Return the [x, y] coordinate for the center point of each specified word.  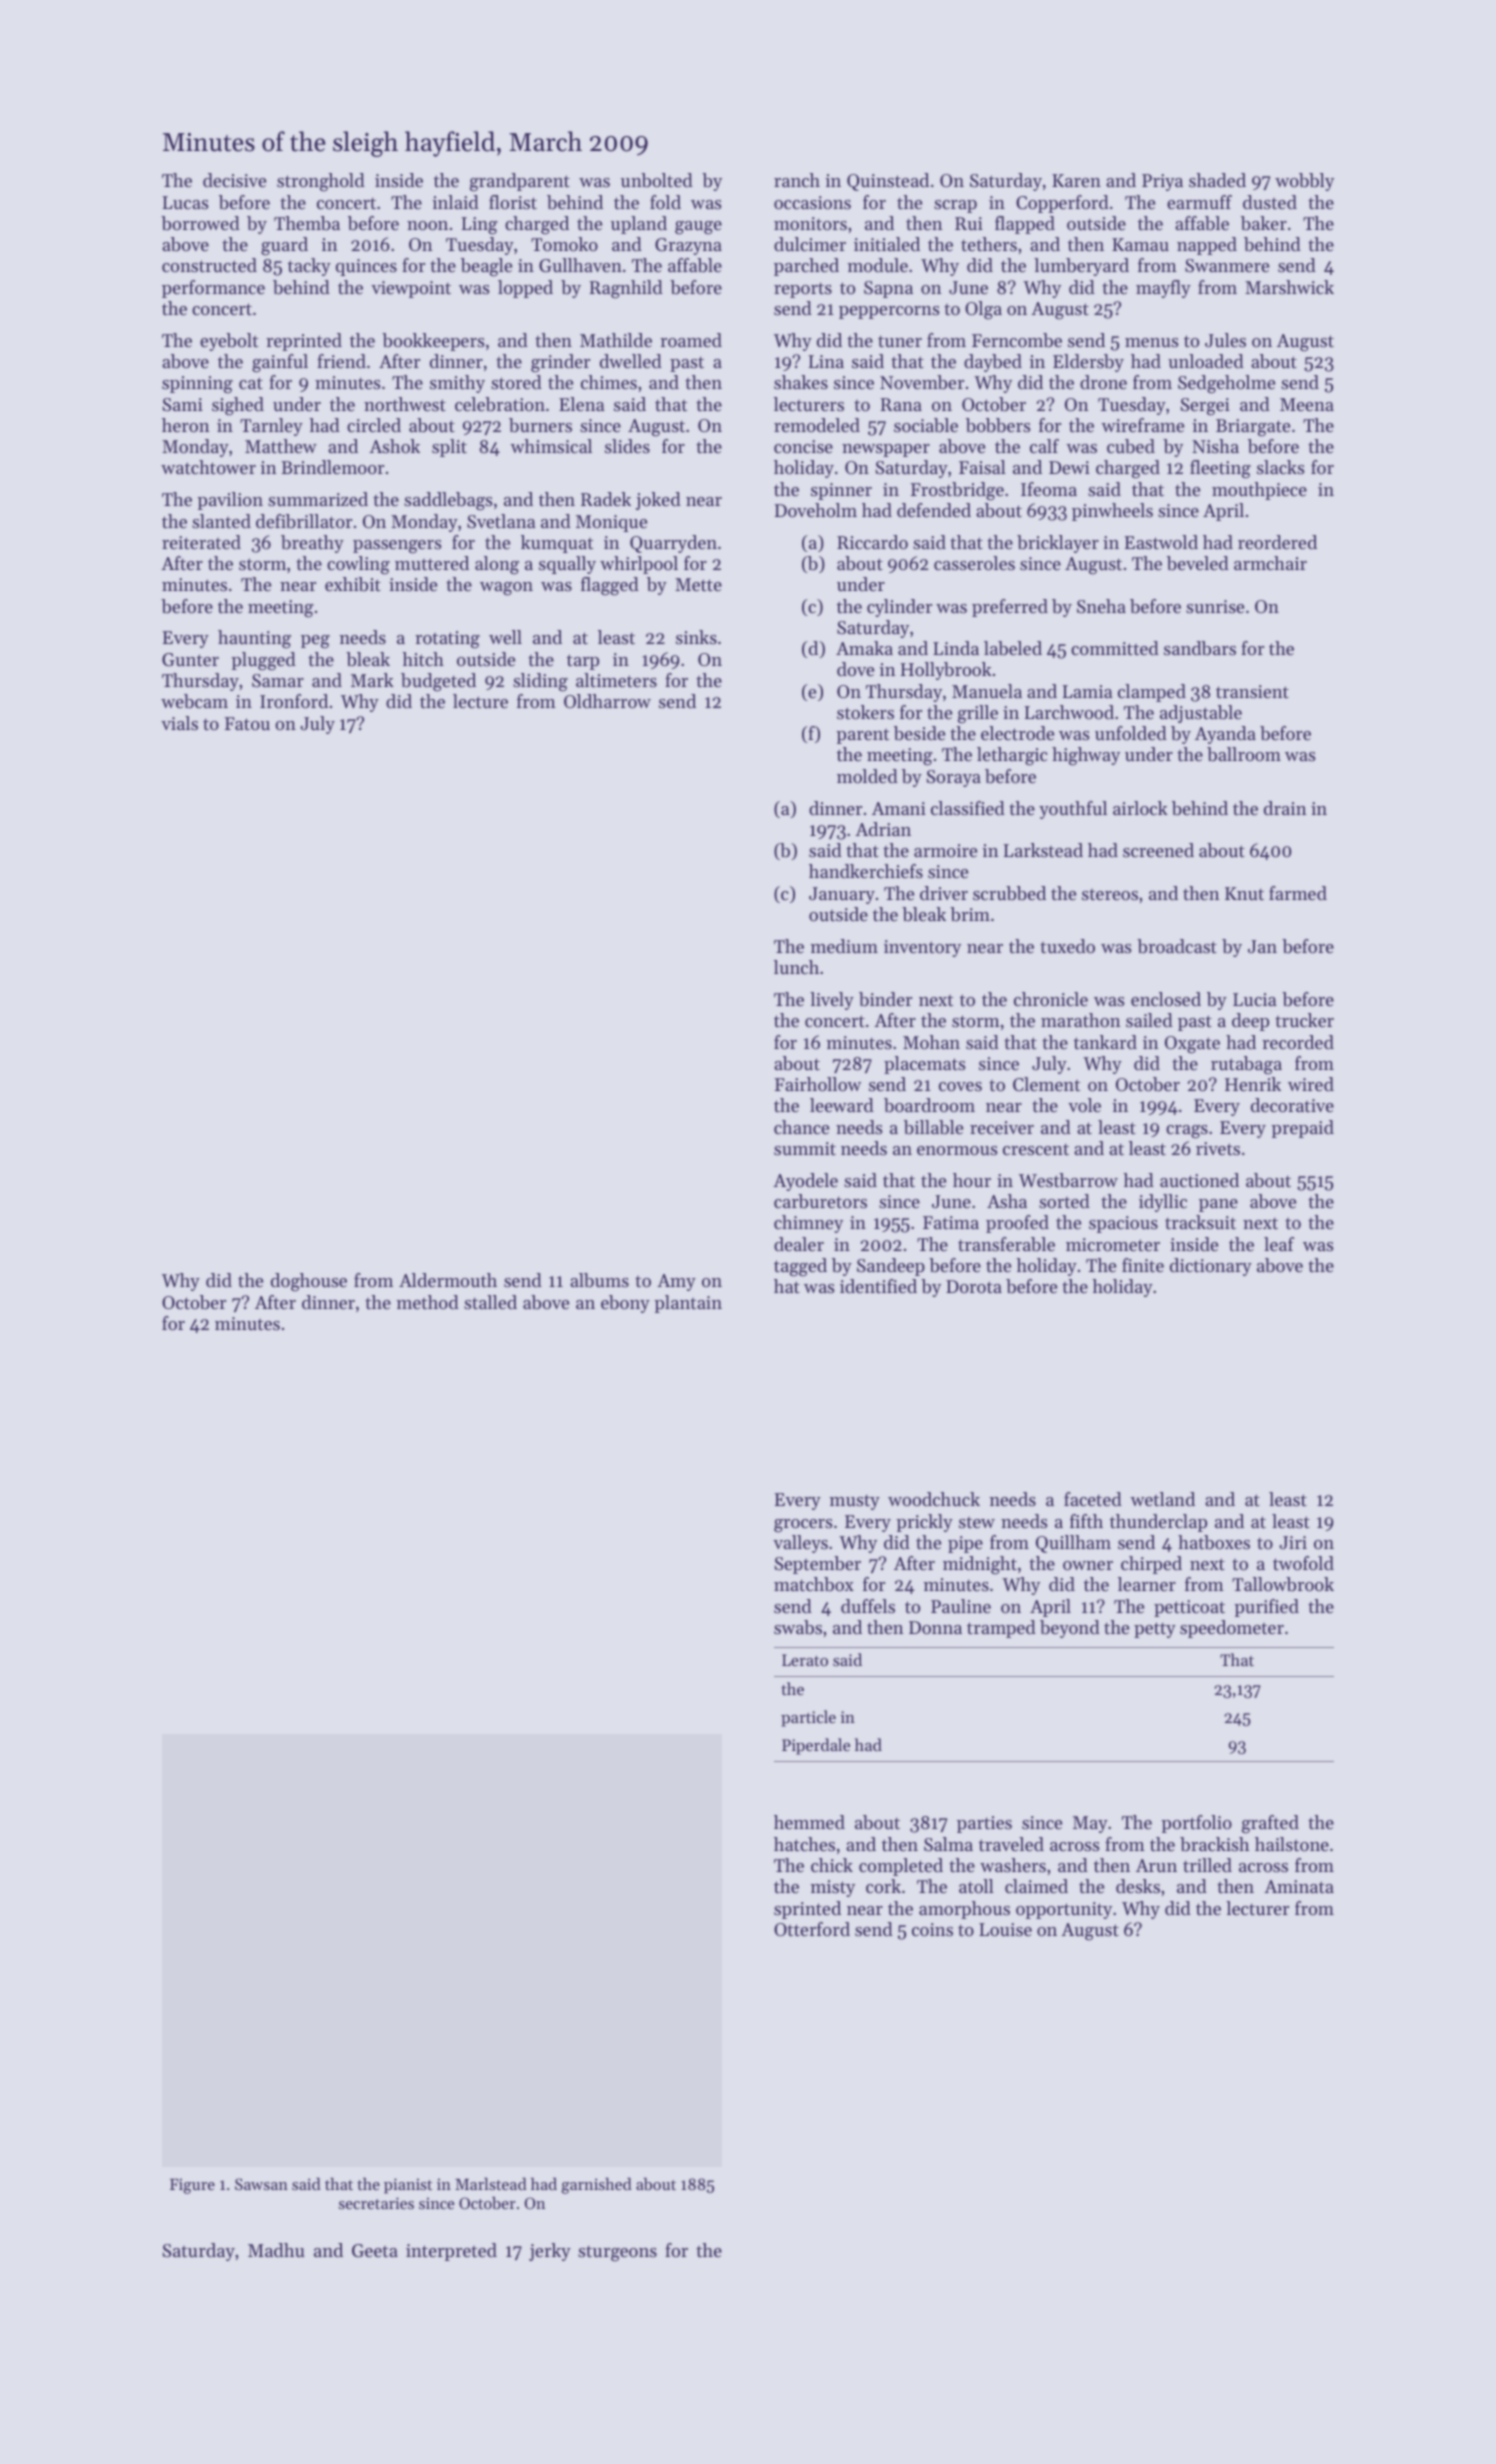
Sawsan [261, 2184]
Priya [1162, 182]
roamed [691, 340]
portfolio [1196, 1824]
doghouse [309, 1282]
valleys [800, 1544]
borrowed [200, 223]
